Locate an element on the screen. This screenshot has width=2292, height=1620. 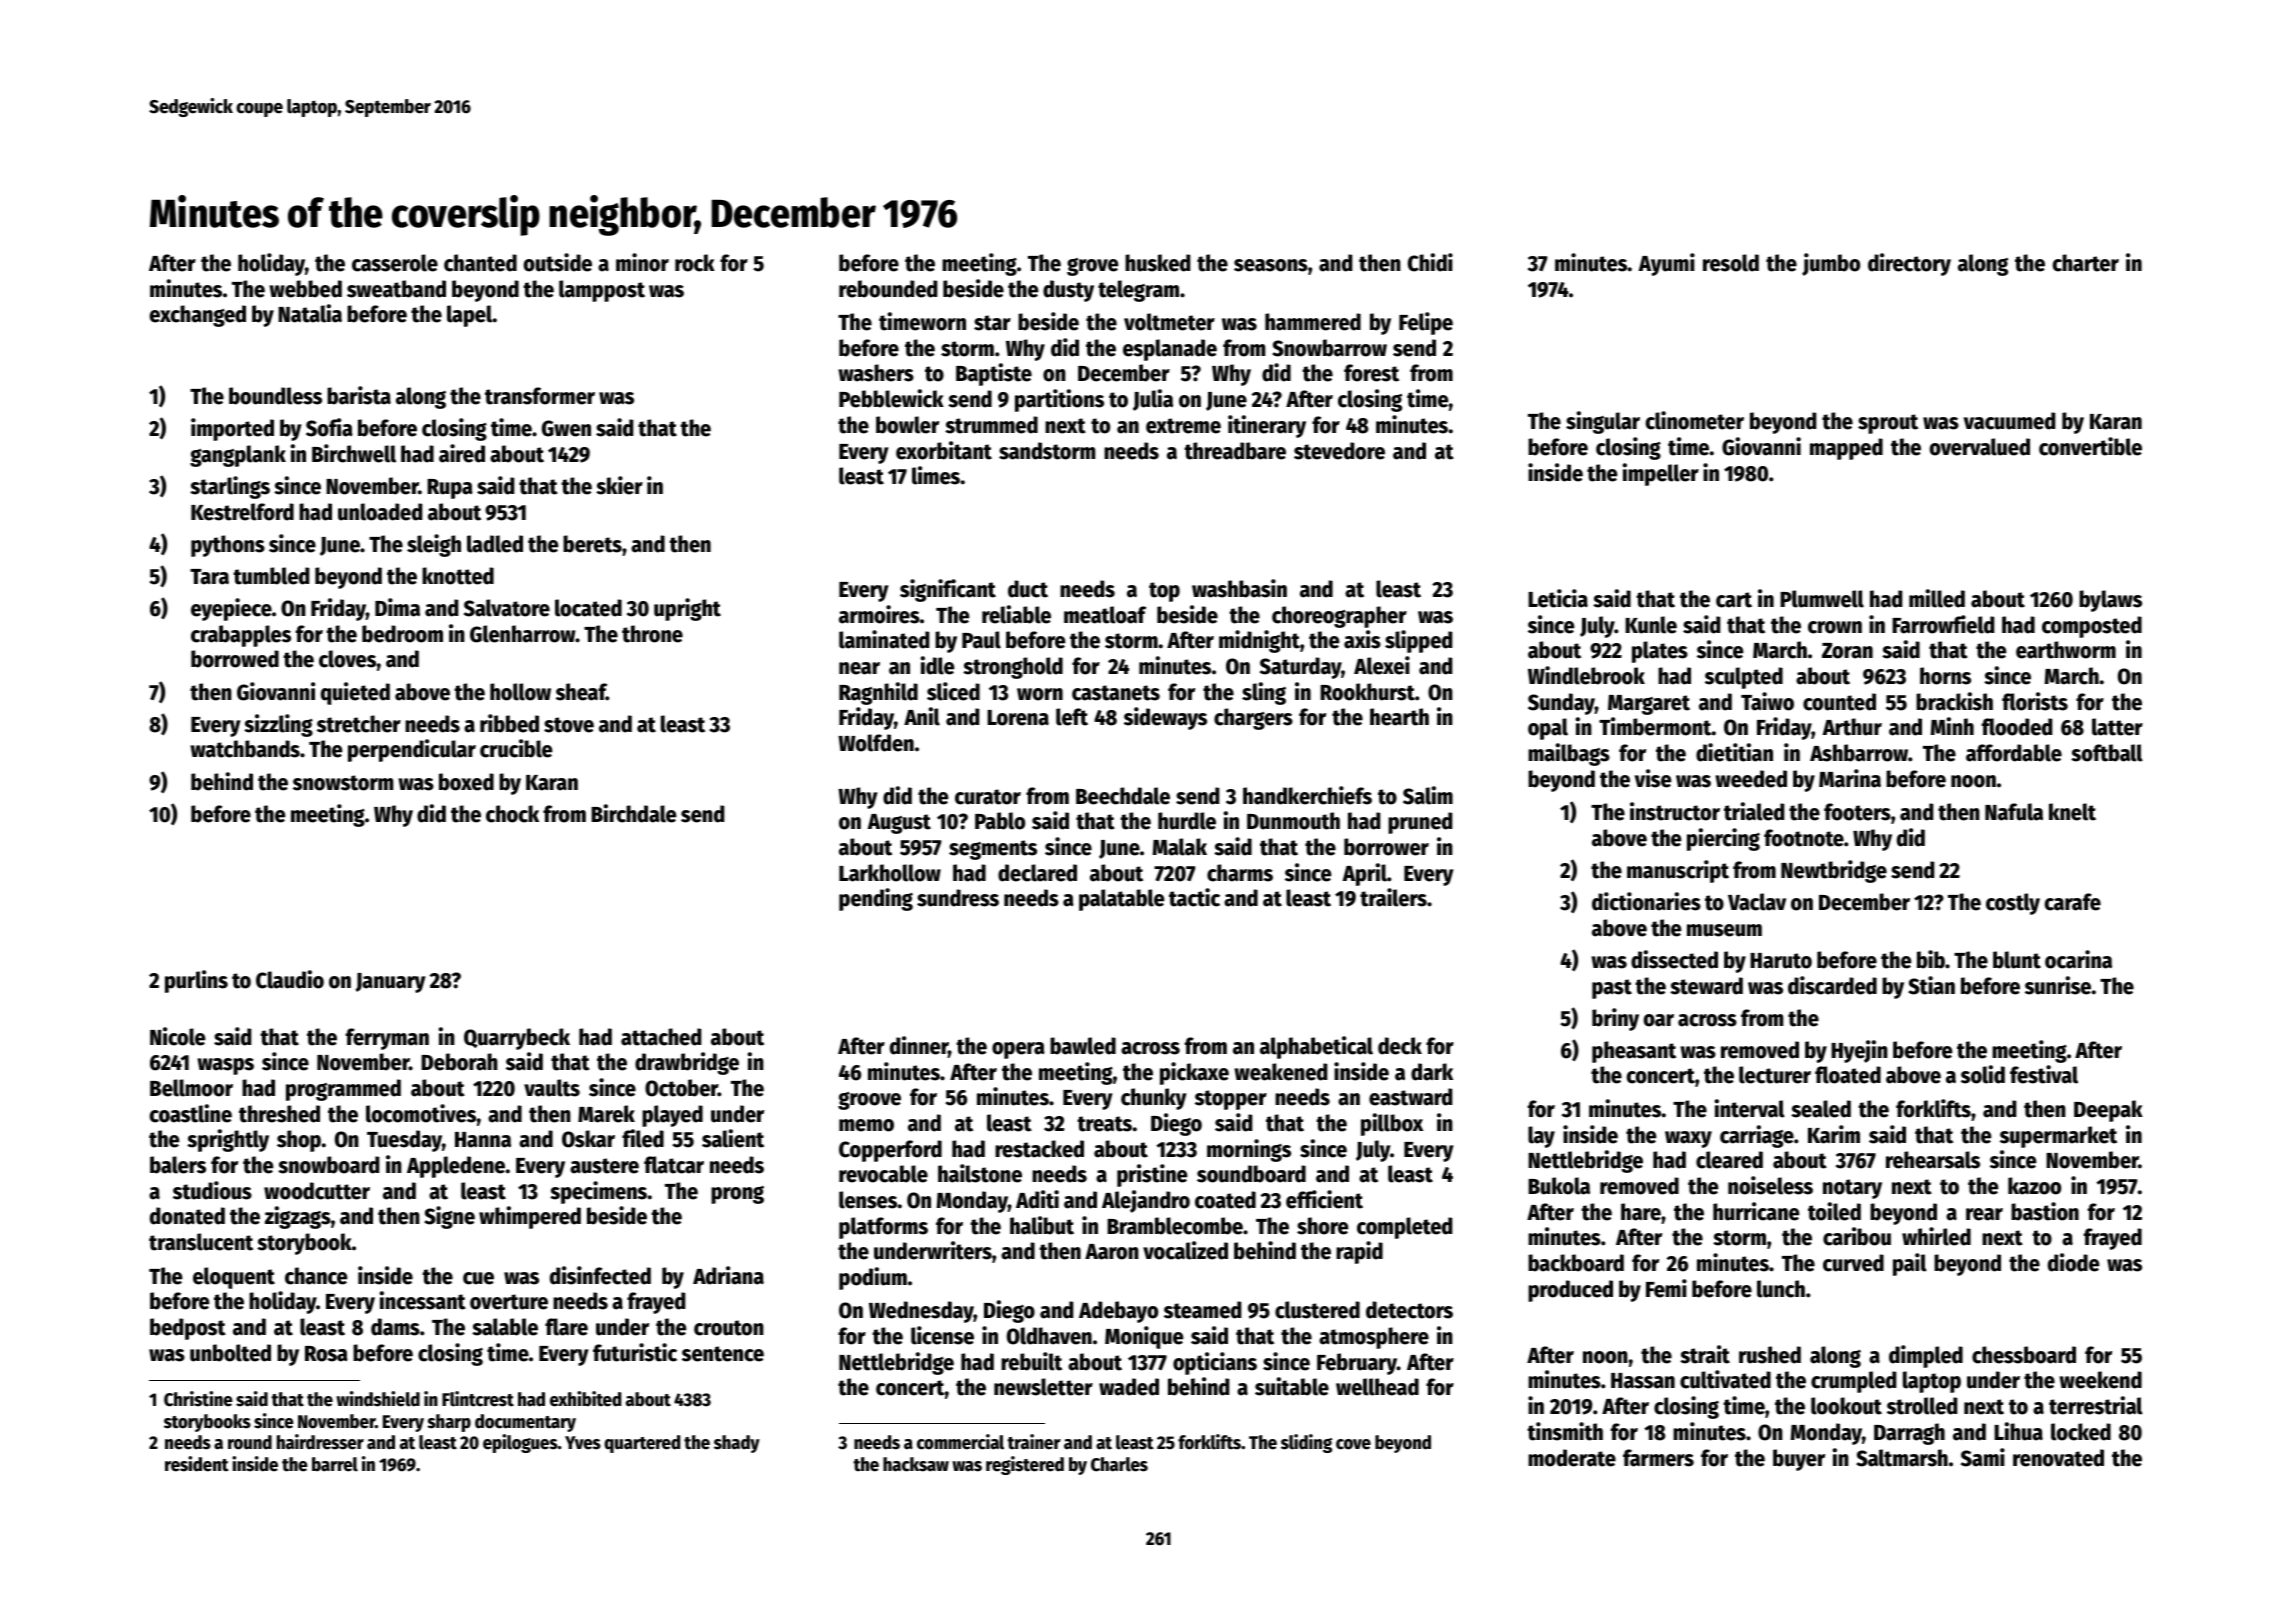
Lorena is located at coordinates (1018, 718).
